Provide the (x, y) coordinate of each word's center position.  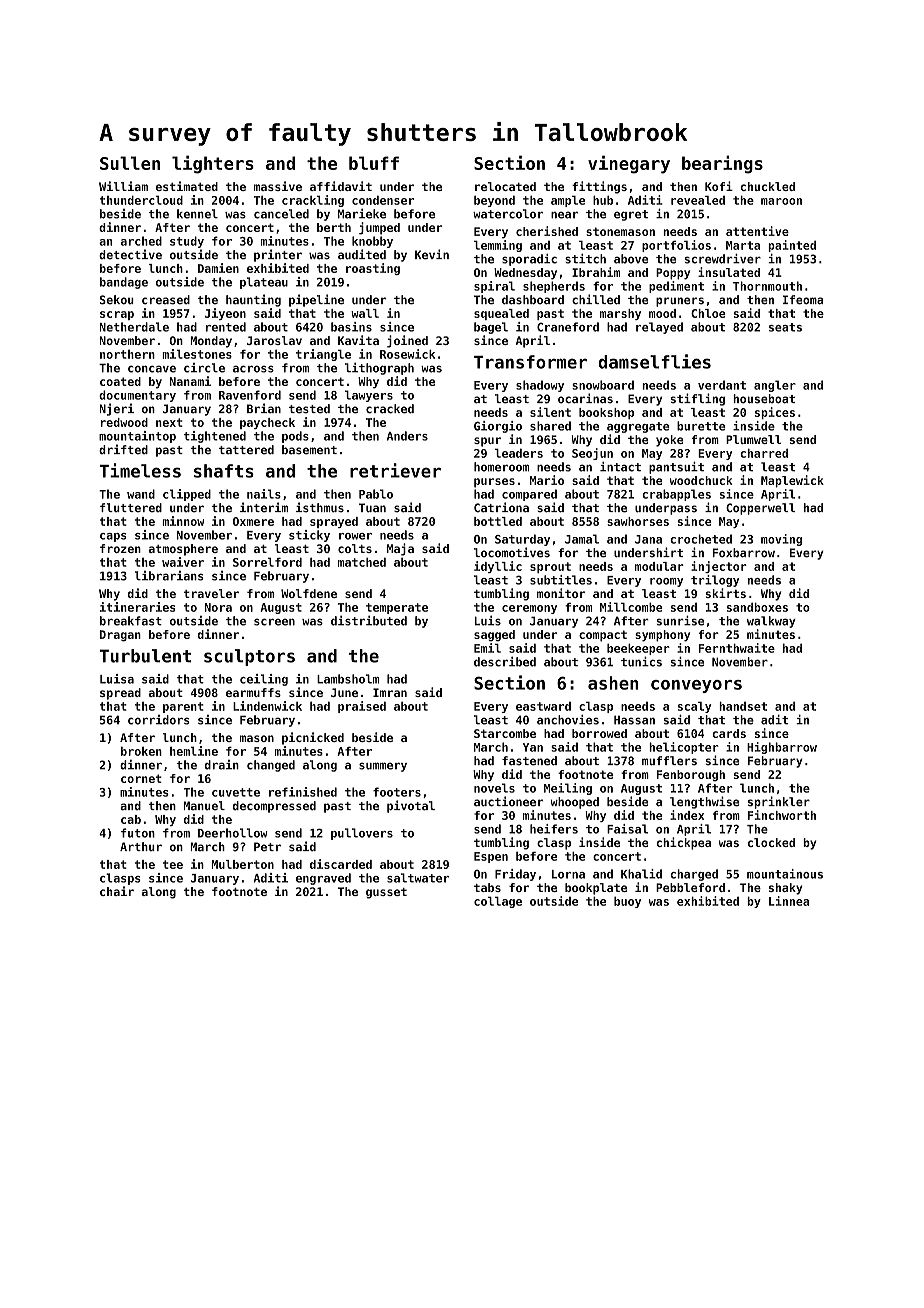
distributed (369, 621)
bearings (722, 164)
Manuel (204, 806)
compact (603, 636)
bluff (374, 163)
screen (274, 622)
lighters (213, 164)
